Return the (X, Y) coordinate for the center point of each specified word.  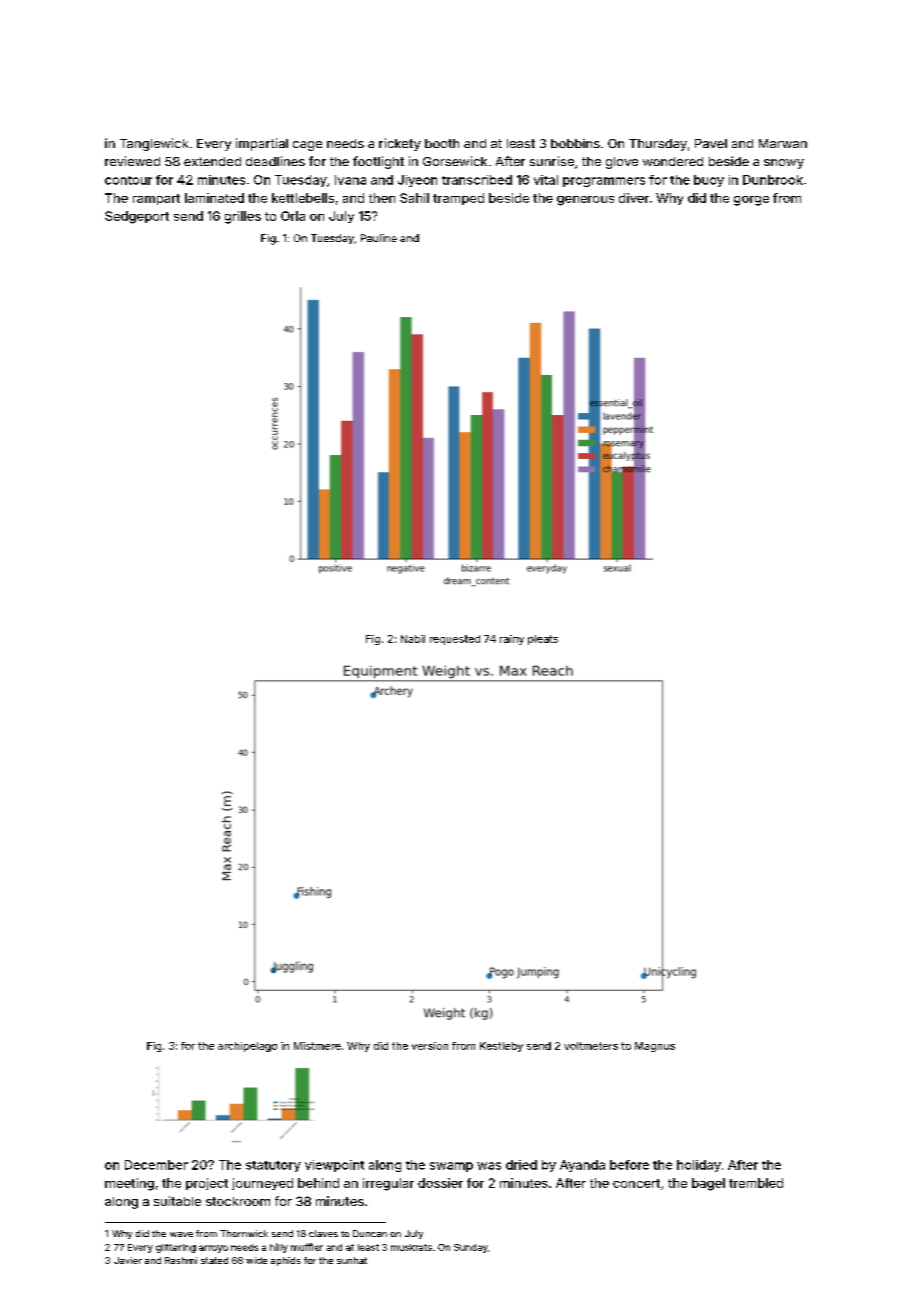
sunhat (352, 1260)
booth (442, 143)
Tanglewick (154, 144)
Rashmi (181, 1260)
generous (585, 201)
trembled (756, 1183)
